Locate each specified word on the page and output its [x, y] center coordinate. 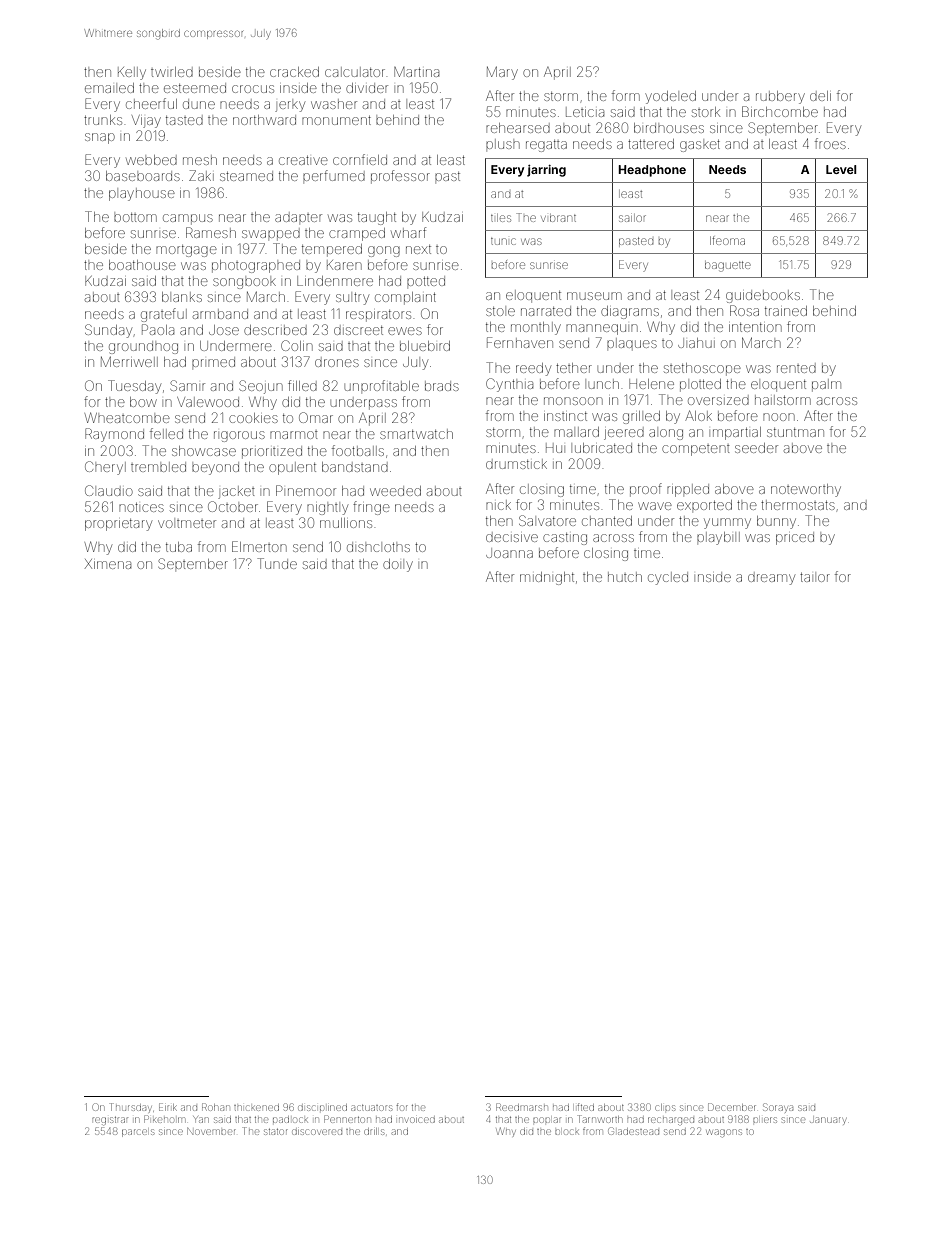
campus [188, 219]
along [666, 434]
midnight [547, 578]
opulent [292, 468]
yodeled [670, 97]
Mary [502, 73]
